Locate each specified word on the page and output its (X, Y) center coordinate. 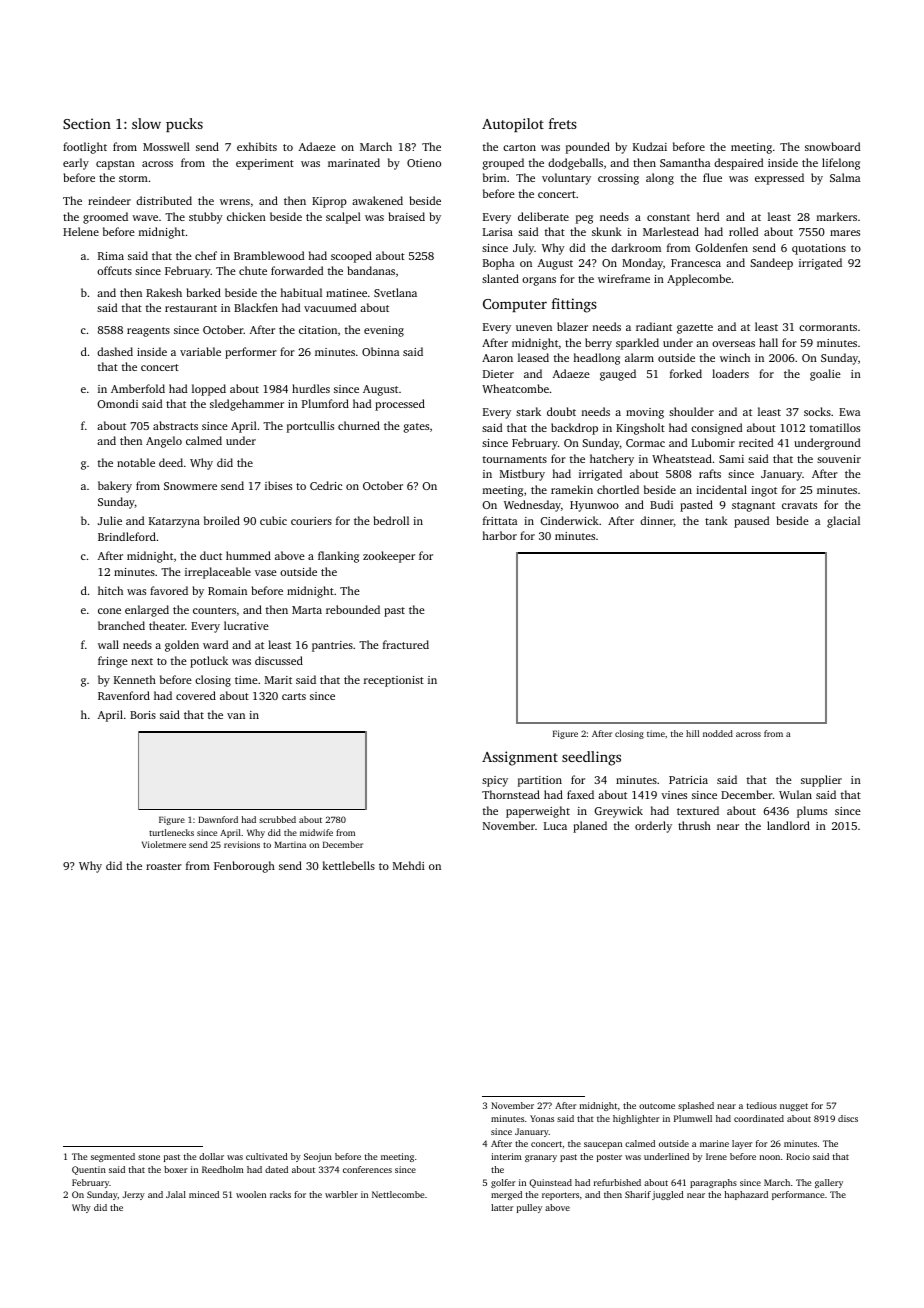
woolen (251, 1194)
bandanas (371, 270)
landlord (788, 825)
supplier (821, 781)
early (76, 164)
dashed (115, 351)
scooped (351, 257)
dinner (657, 521)
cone (109, 611)
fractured (406, 644)
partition (540, 781)
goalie (825, 375)
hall (768, 342)
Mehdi (409, 865)
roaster (164, 866)
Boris (143, 715)
